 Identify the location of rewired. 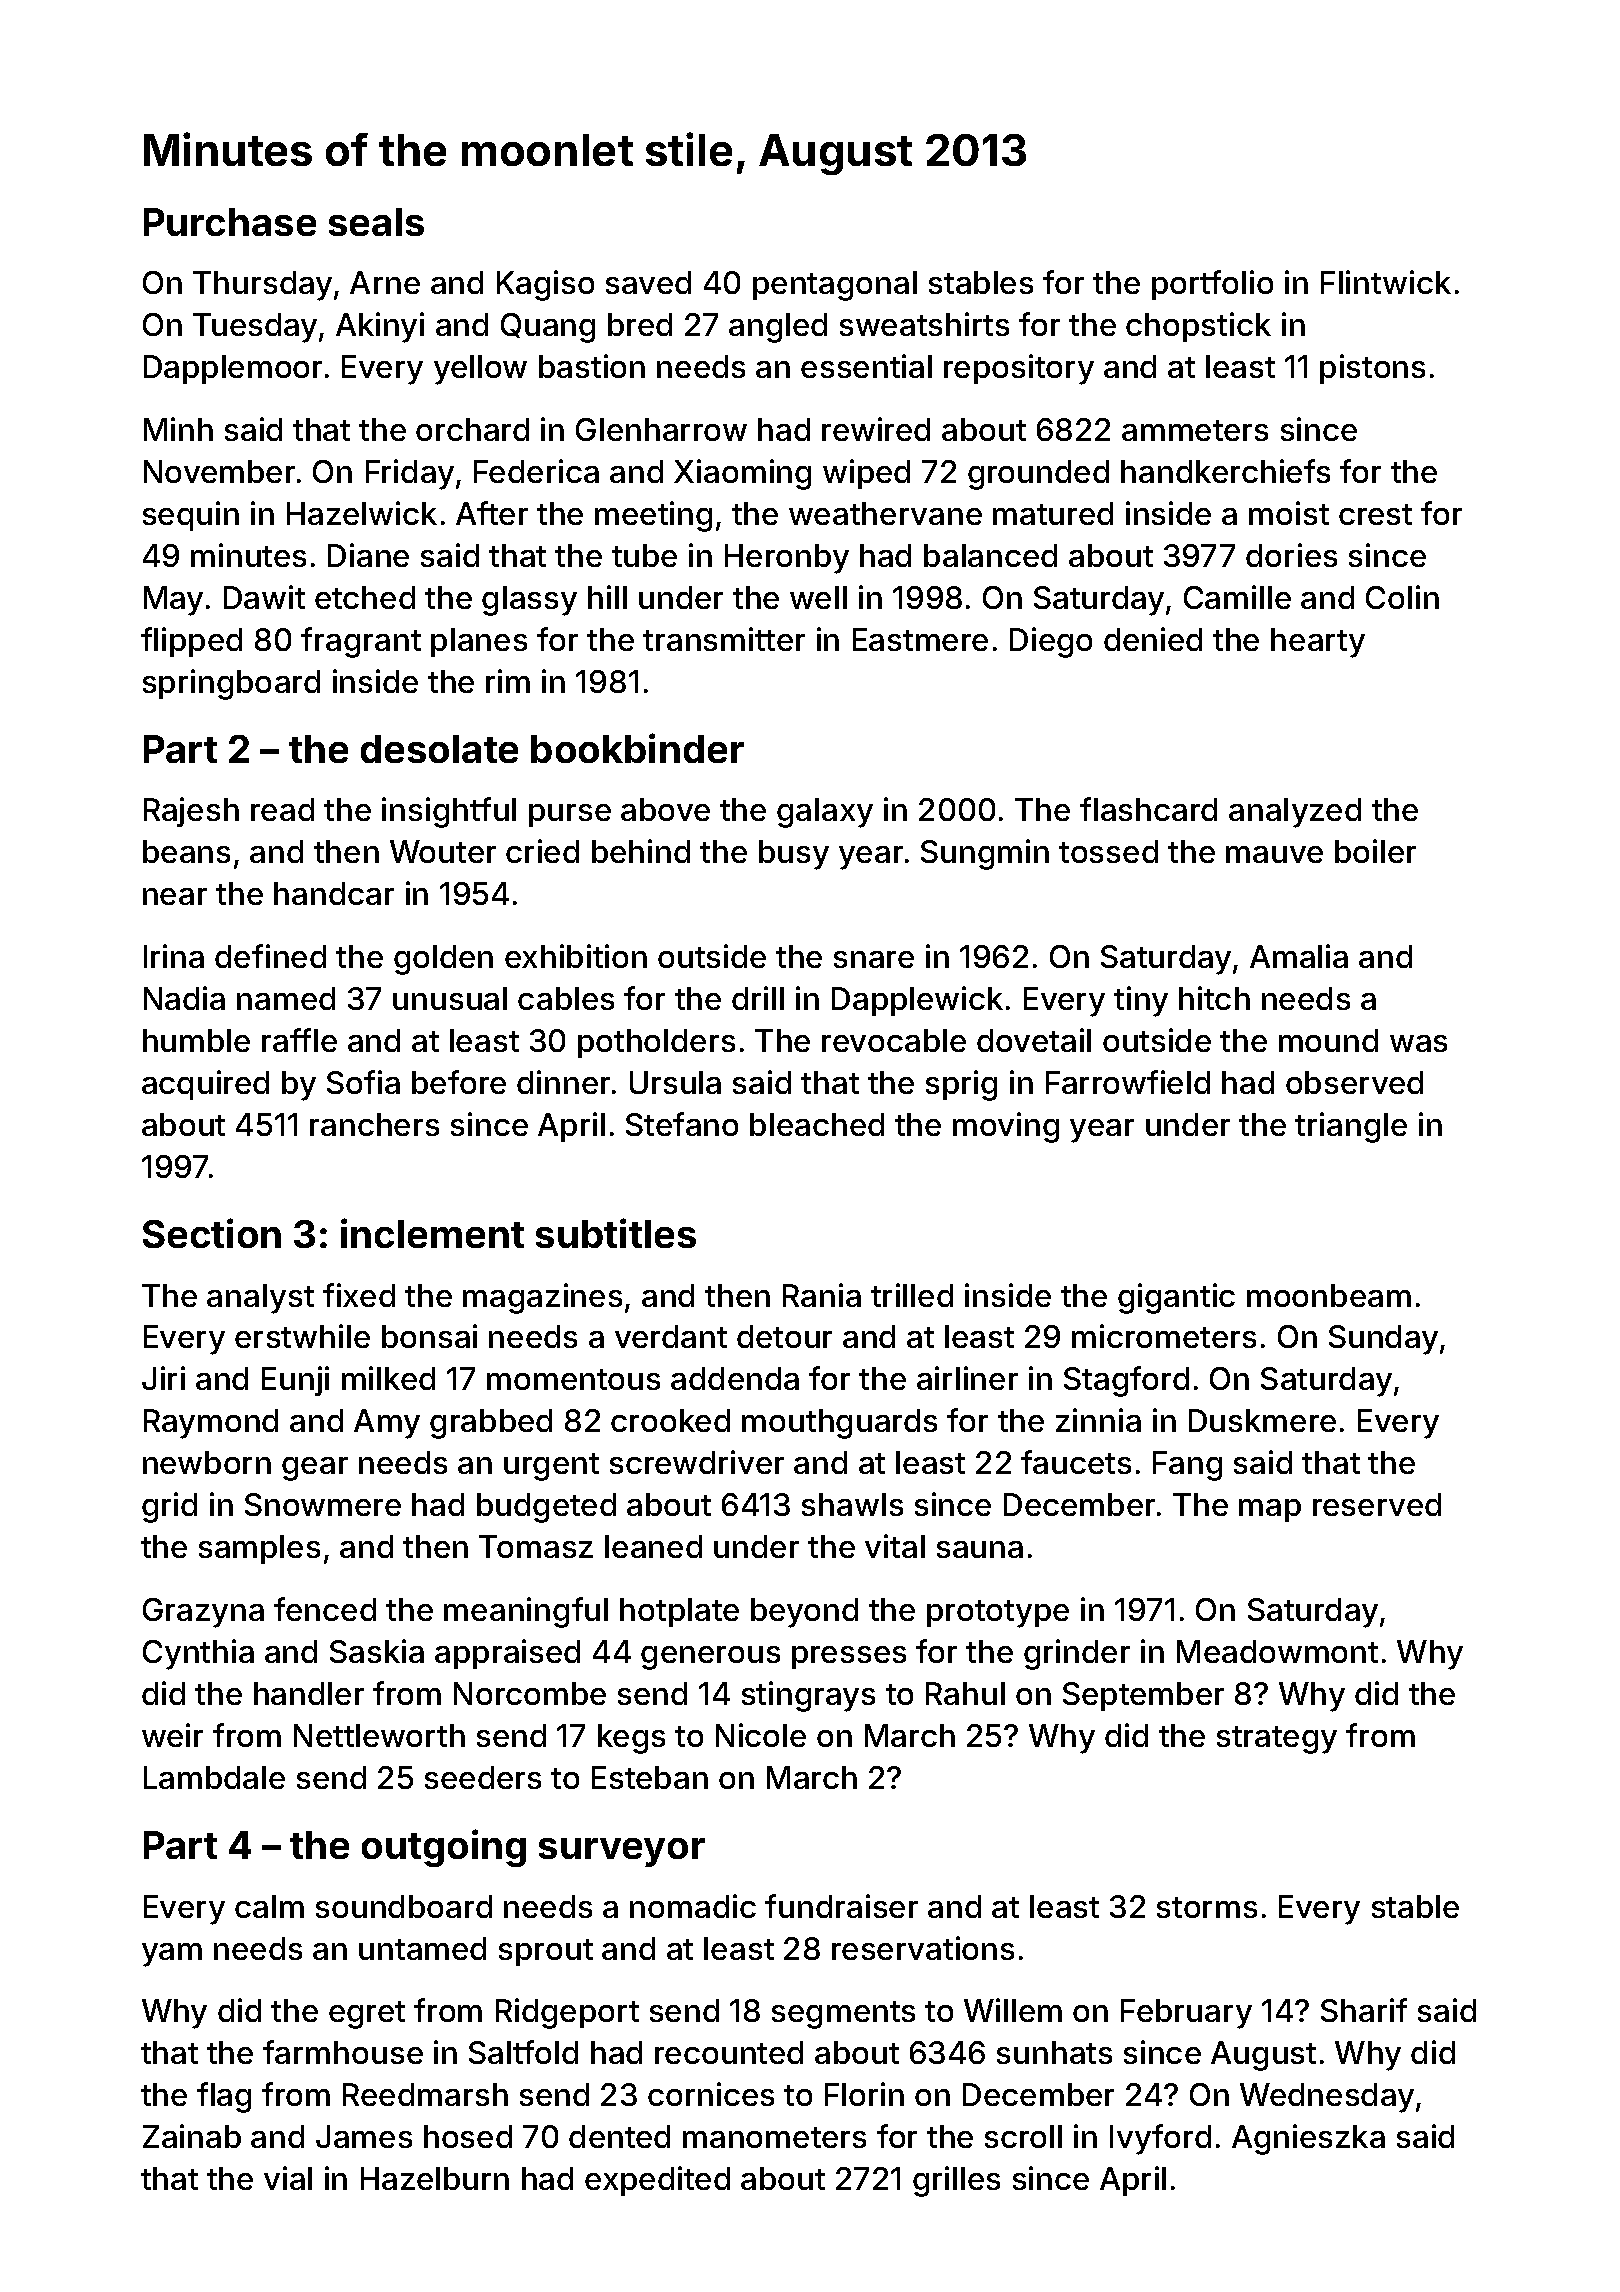
(876, 429).
